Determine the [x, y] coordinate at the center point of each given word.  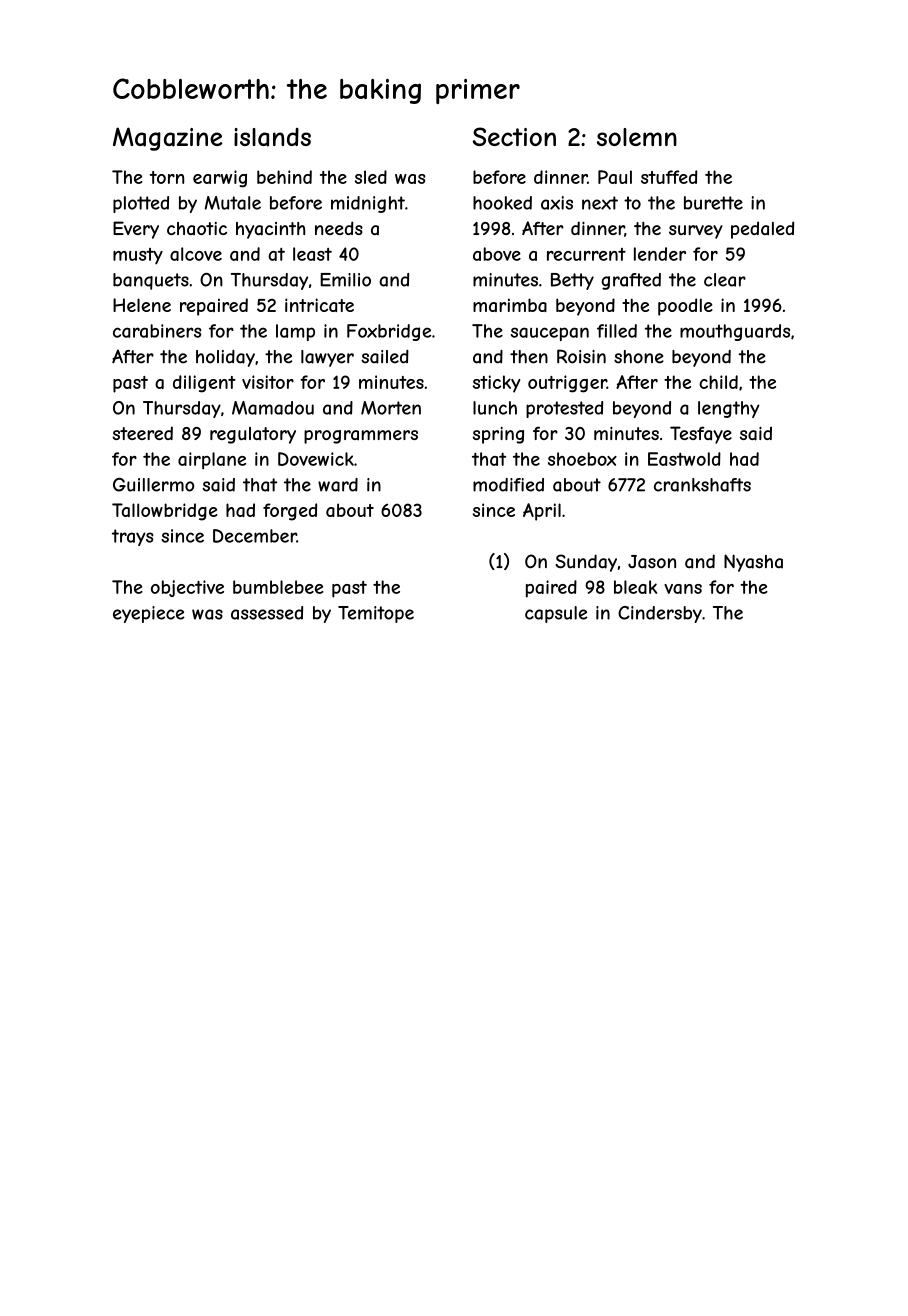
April [542, 512]
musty [138, 256]
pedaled [762, 230]
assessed [267, 613]
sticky [496, 384]
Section [514, 136]
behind [284, 177]
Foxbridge [389, 332]
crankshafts [702, 485]
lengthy [729, 409]
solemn [637, 137]
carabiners [157, 331]
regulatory [253, 435]
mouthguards [735, 332]
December [255, 536]
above [497, 254]
